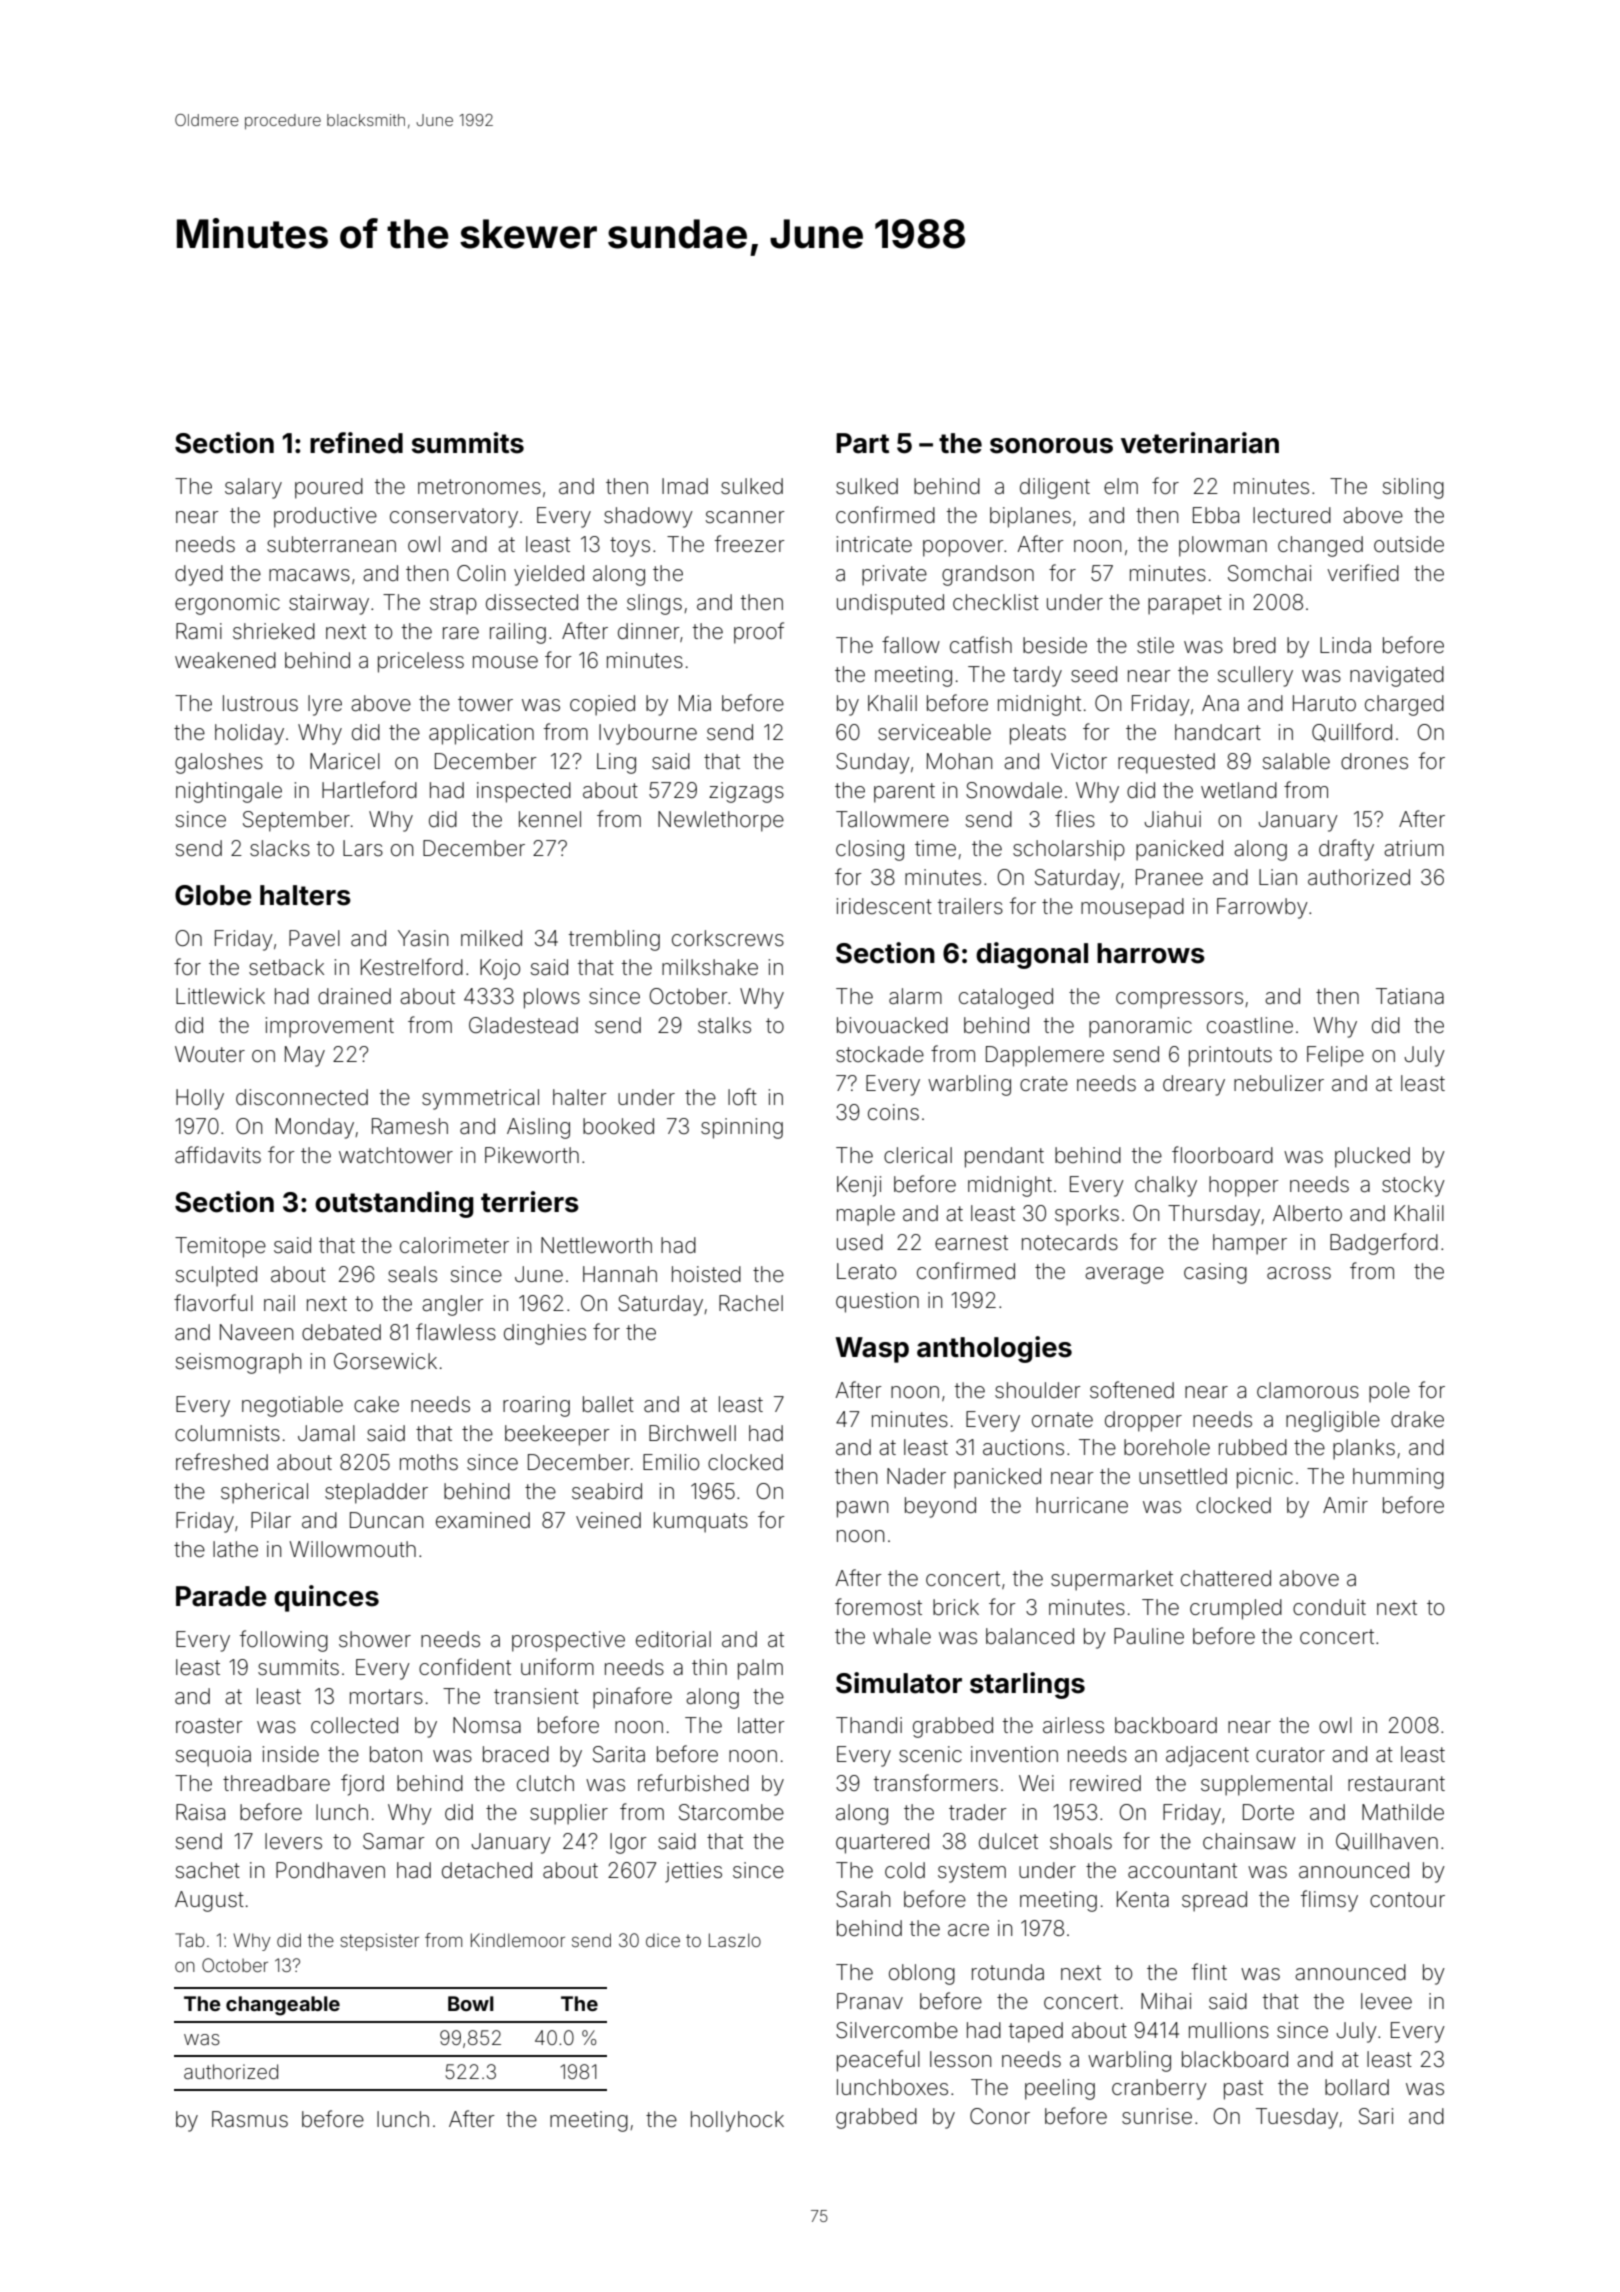 The width and height of the document is (1620, 2292). Describe the element at coordinates (1155, 645) in the document. I see `stile` at that location.
